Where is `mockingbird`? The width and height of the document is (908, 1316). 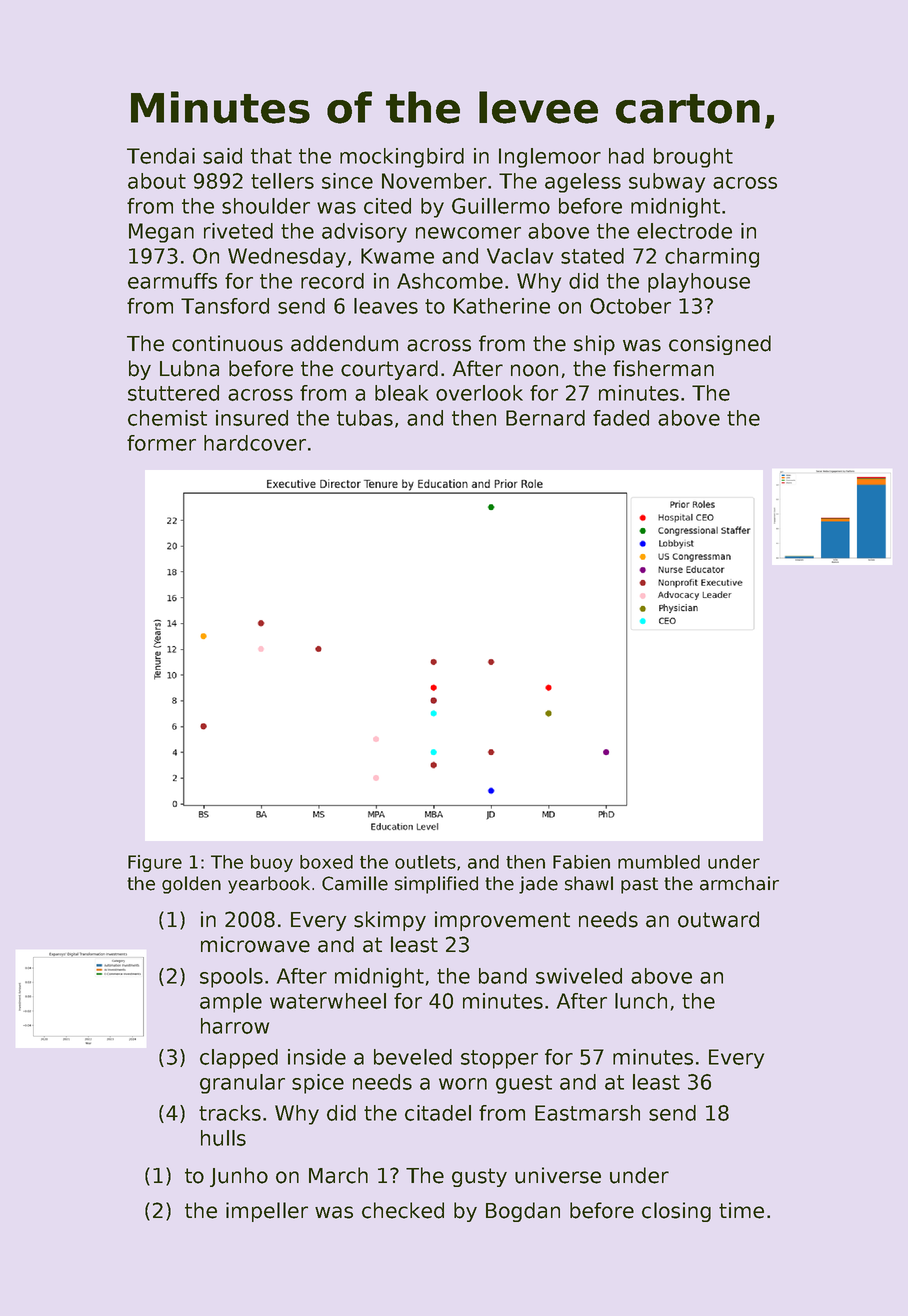
mockingbird is located at coordinates (402, 158).
